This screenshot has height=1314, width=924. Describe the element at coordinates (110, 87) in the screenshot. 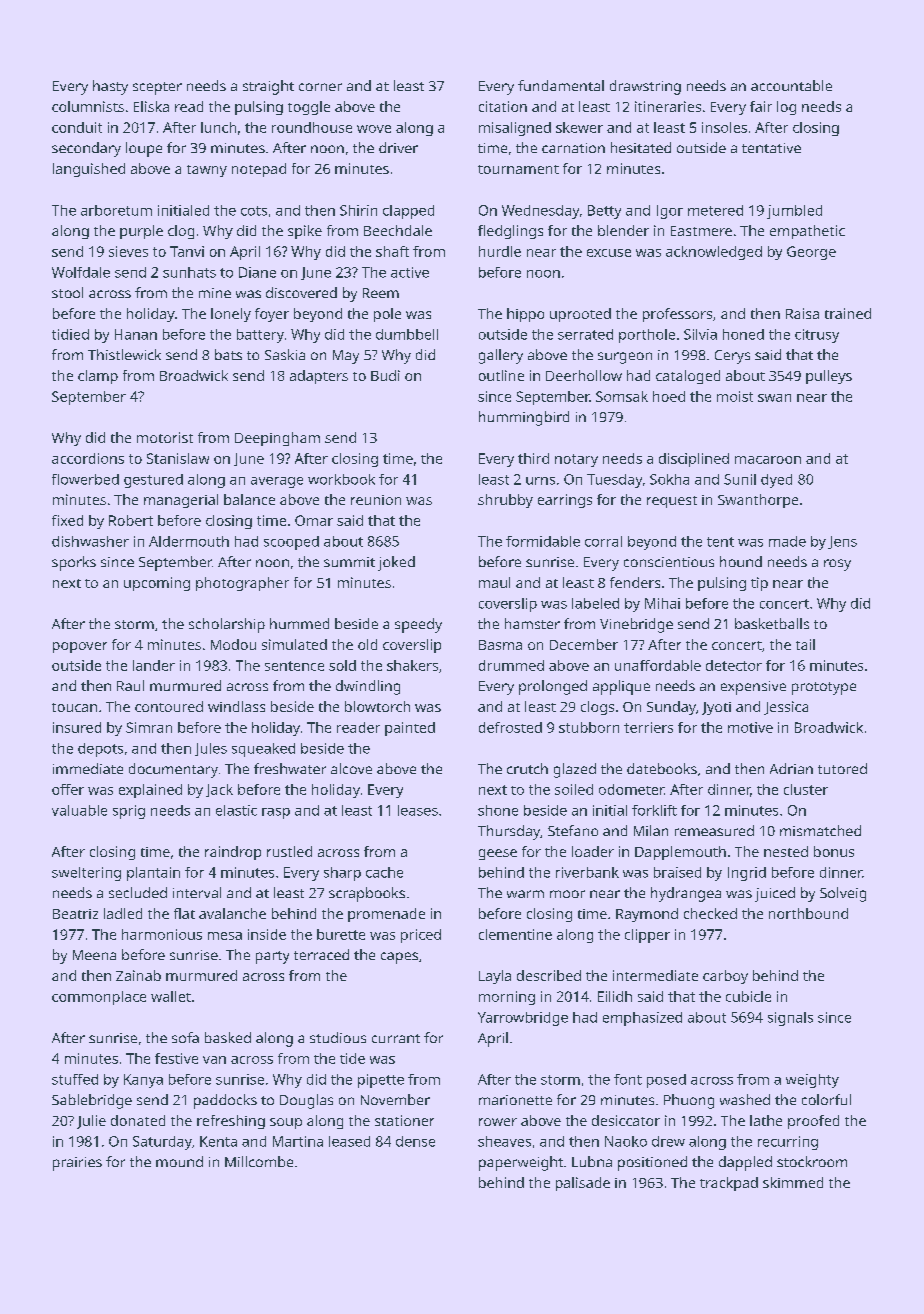

I see `hasty` at that location.
